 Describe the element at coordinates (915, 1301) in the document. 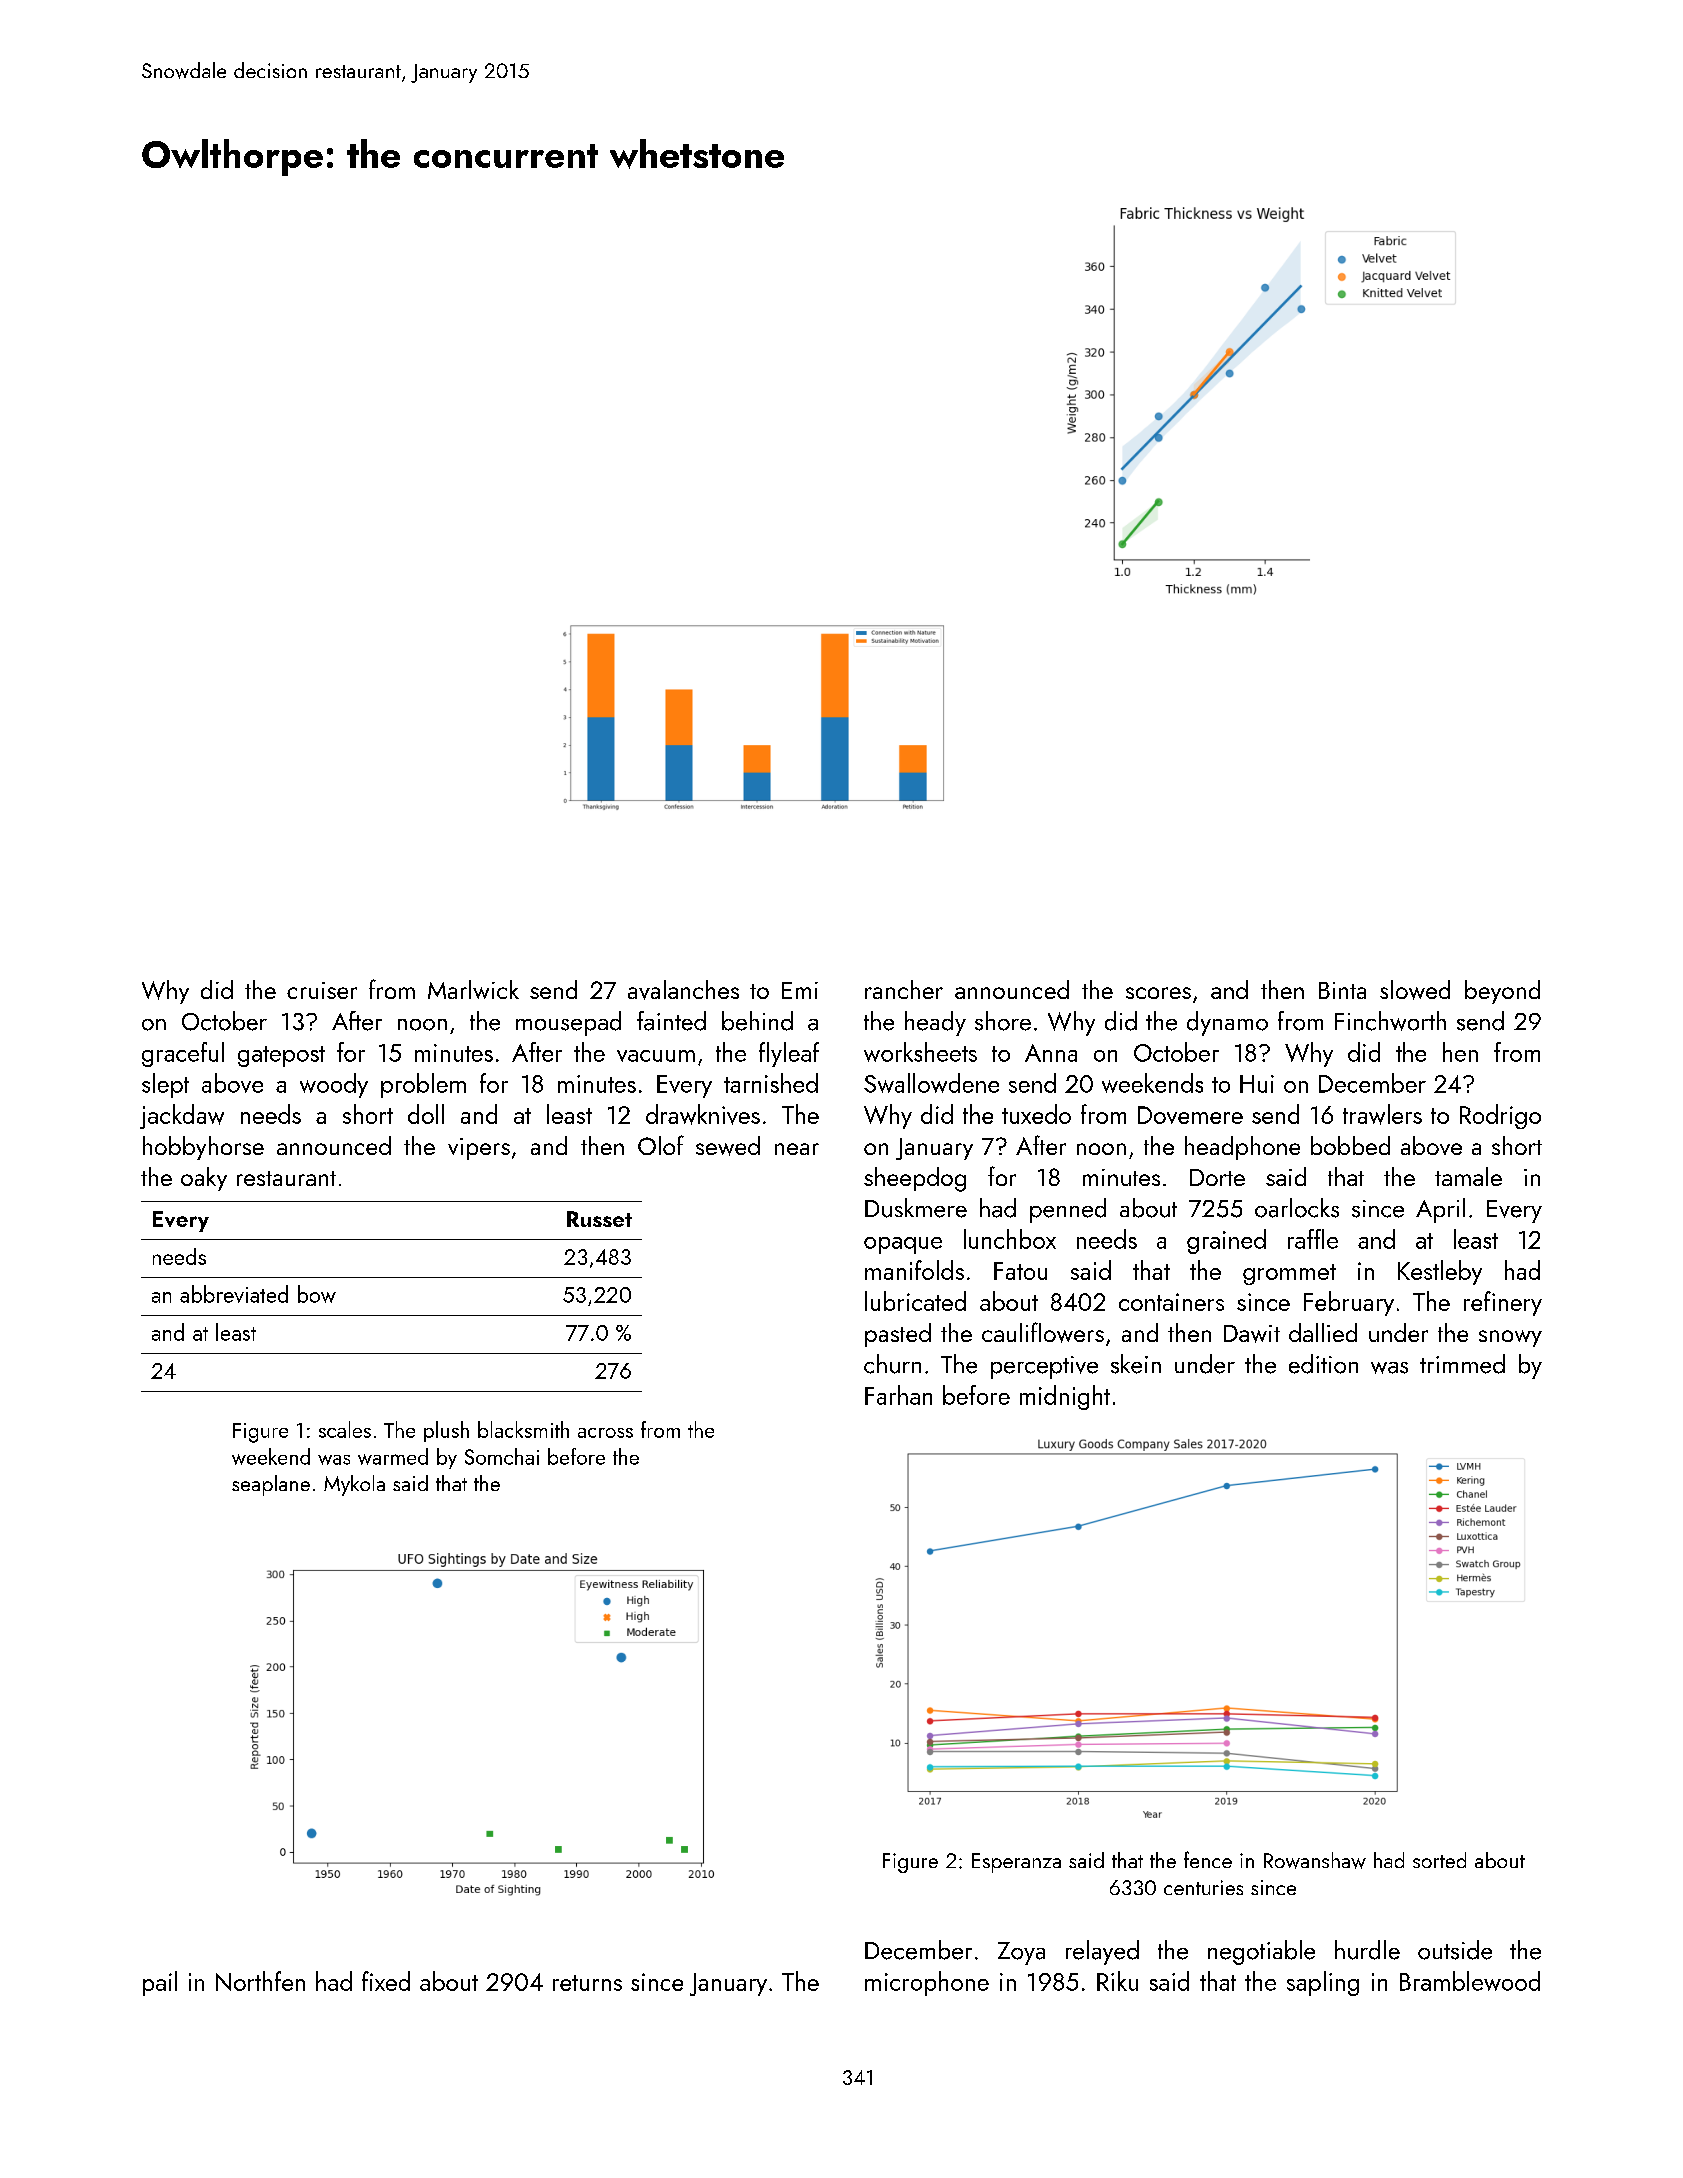

I see `lubricated` at that location.
